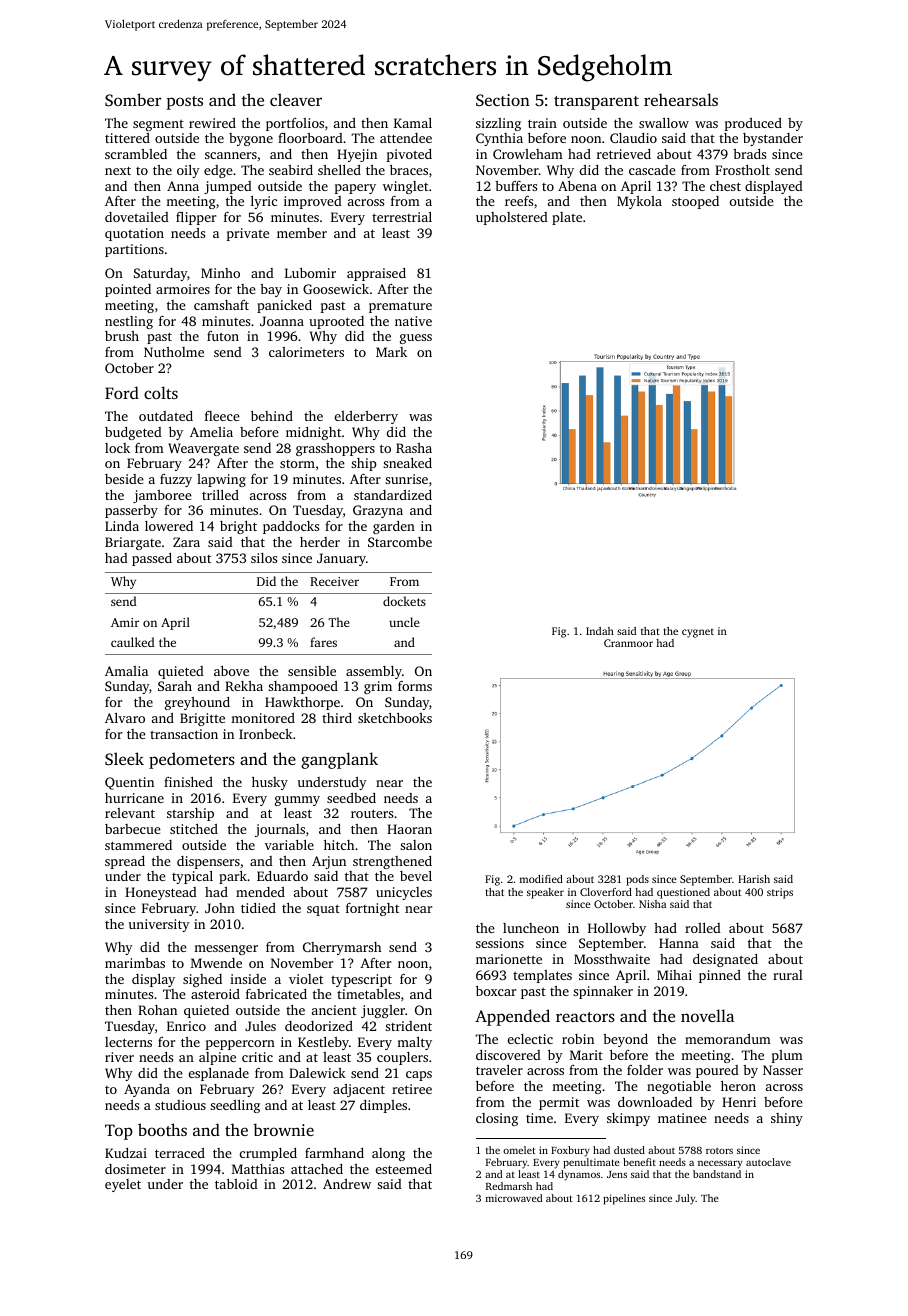  What do you see at coordinates (639, 202) in the image?
I see `Mykola` at bounding box center [639, 202].
